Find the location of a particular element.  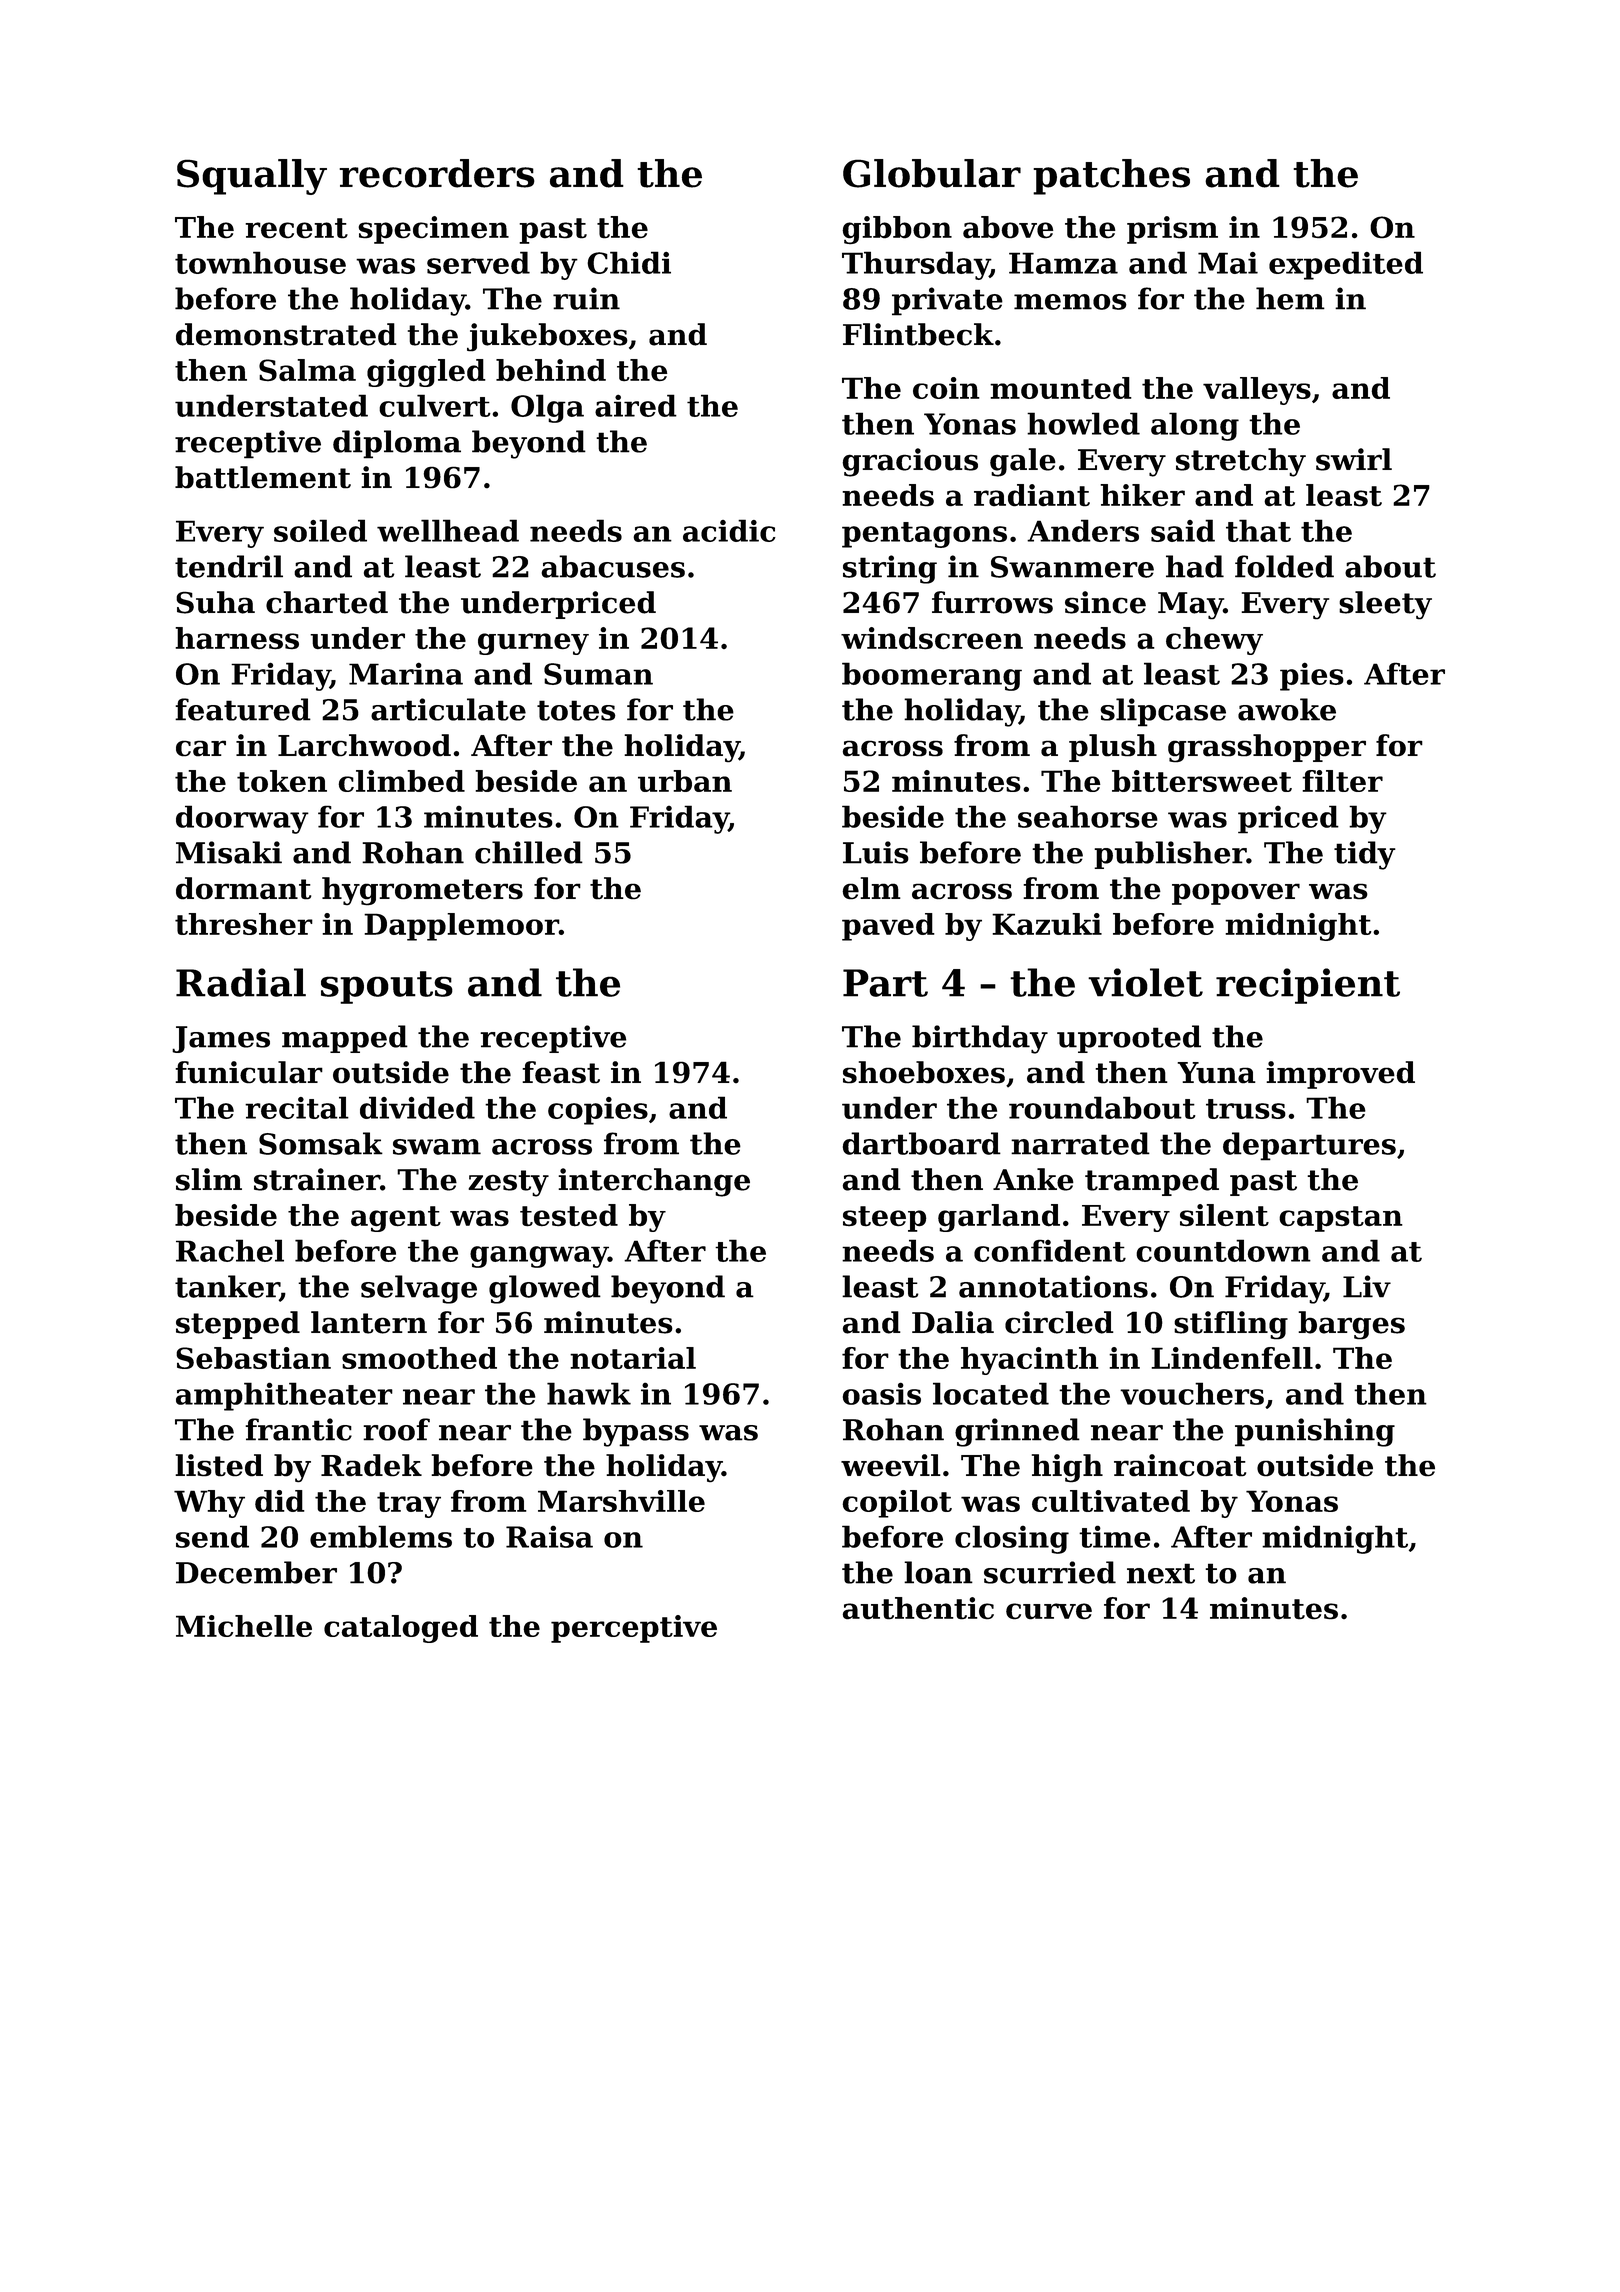

Globular is located at coordinates (932, 173).
